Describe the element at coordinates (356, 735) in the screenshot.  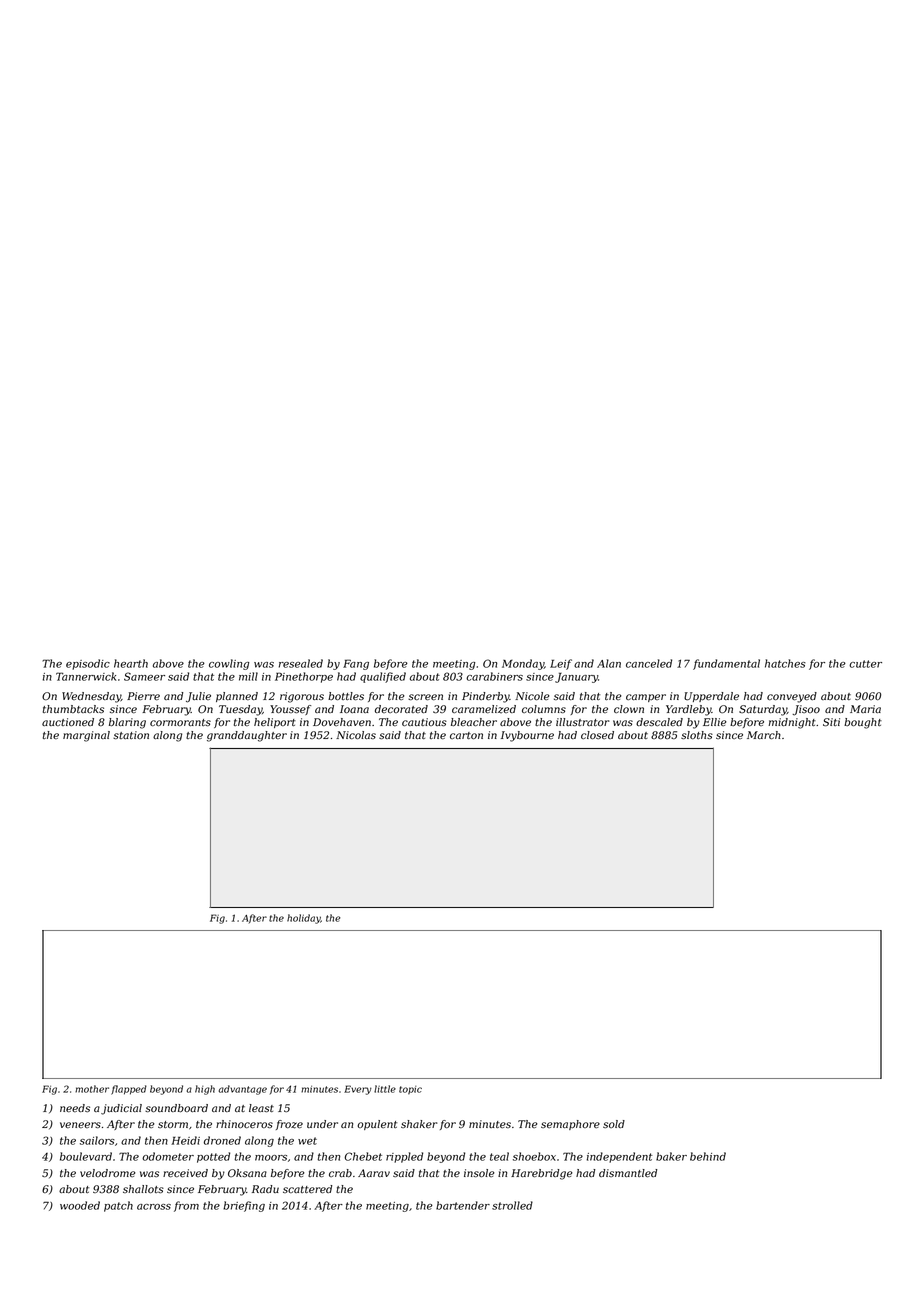
I see `Nicolas` at that location.
